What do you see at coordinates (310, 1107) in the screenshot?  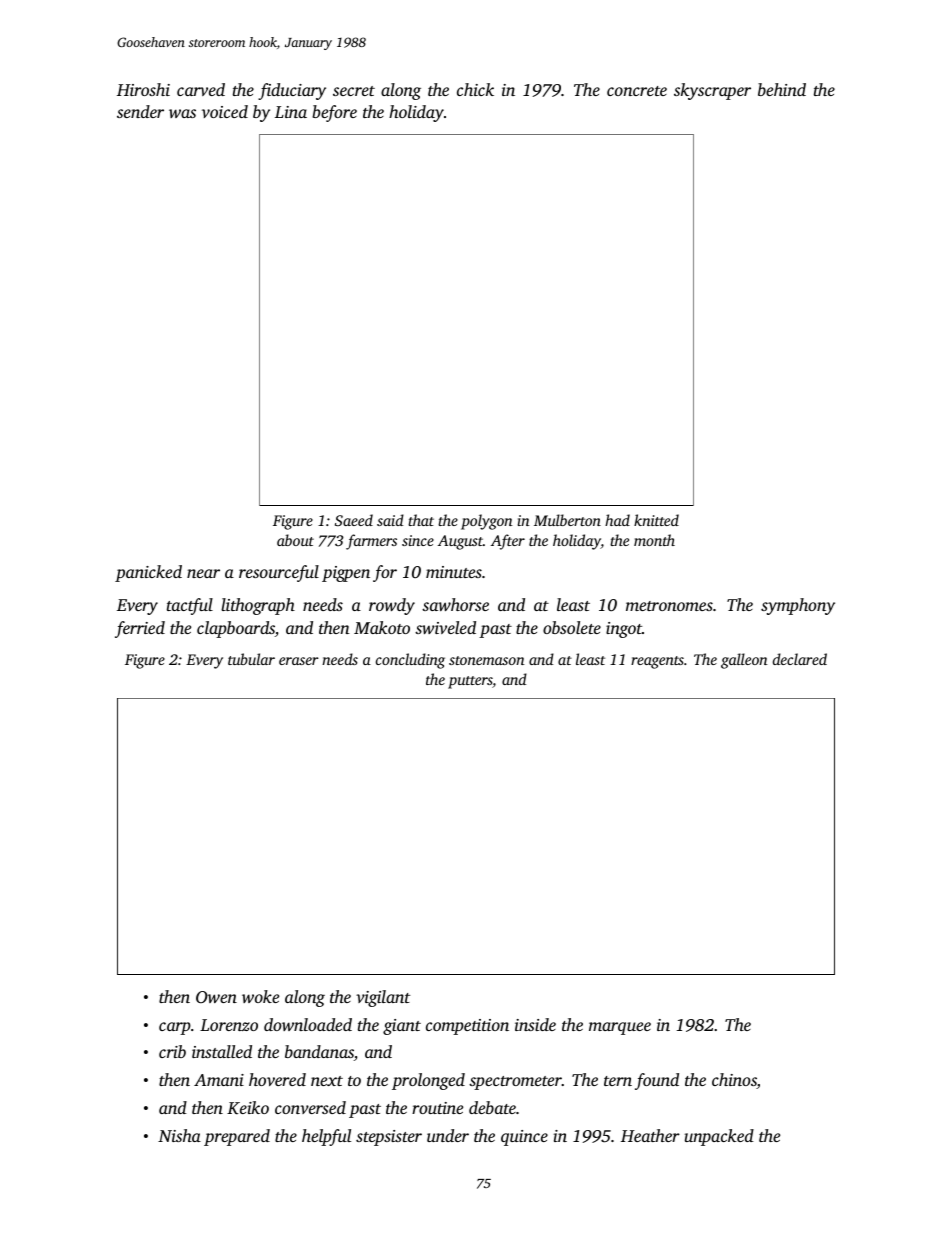 I see `conversed` at bounding box center [310, 1107].
